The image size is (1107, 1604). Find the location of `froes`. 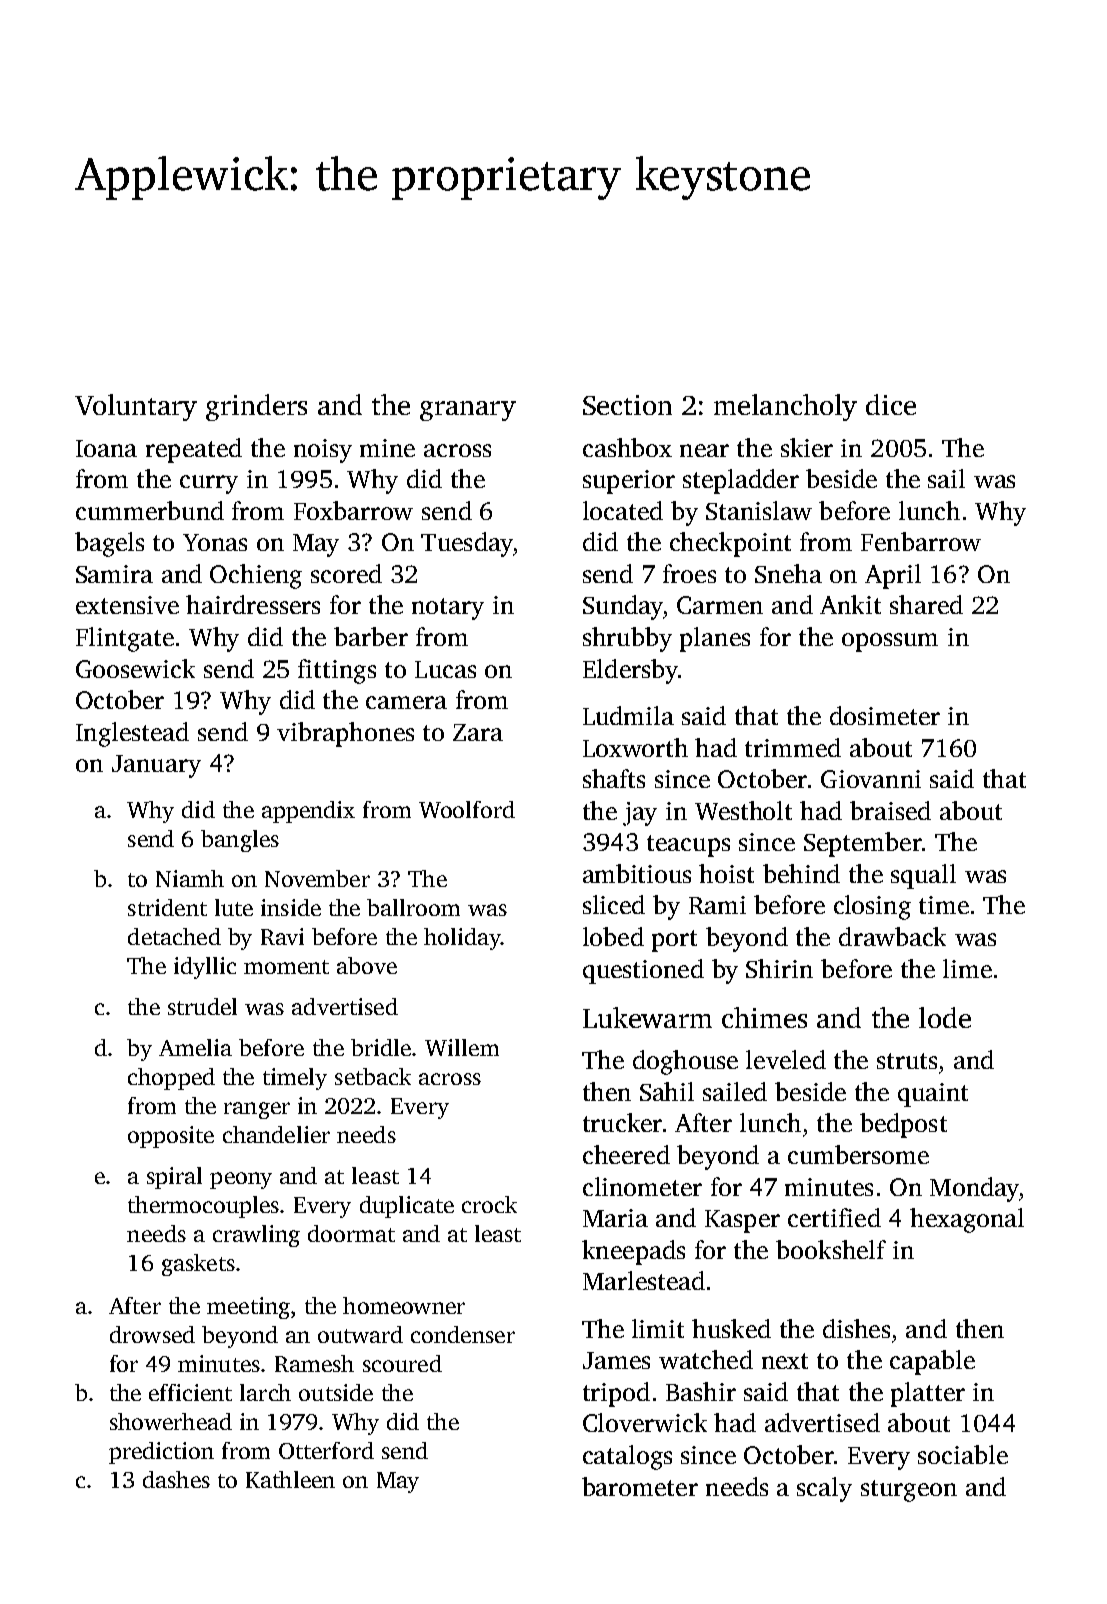

froes is located at coordinates (689, 573).
